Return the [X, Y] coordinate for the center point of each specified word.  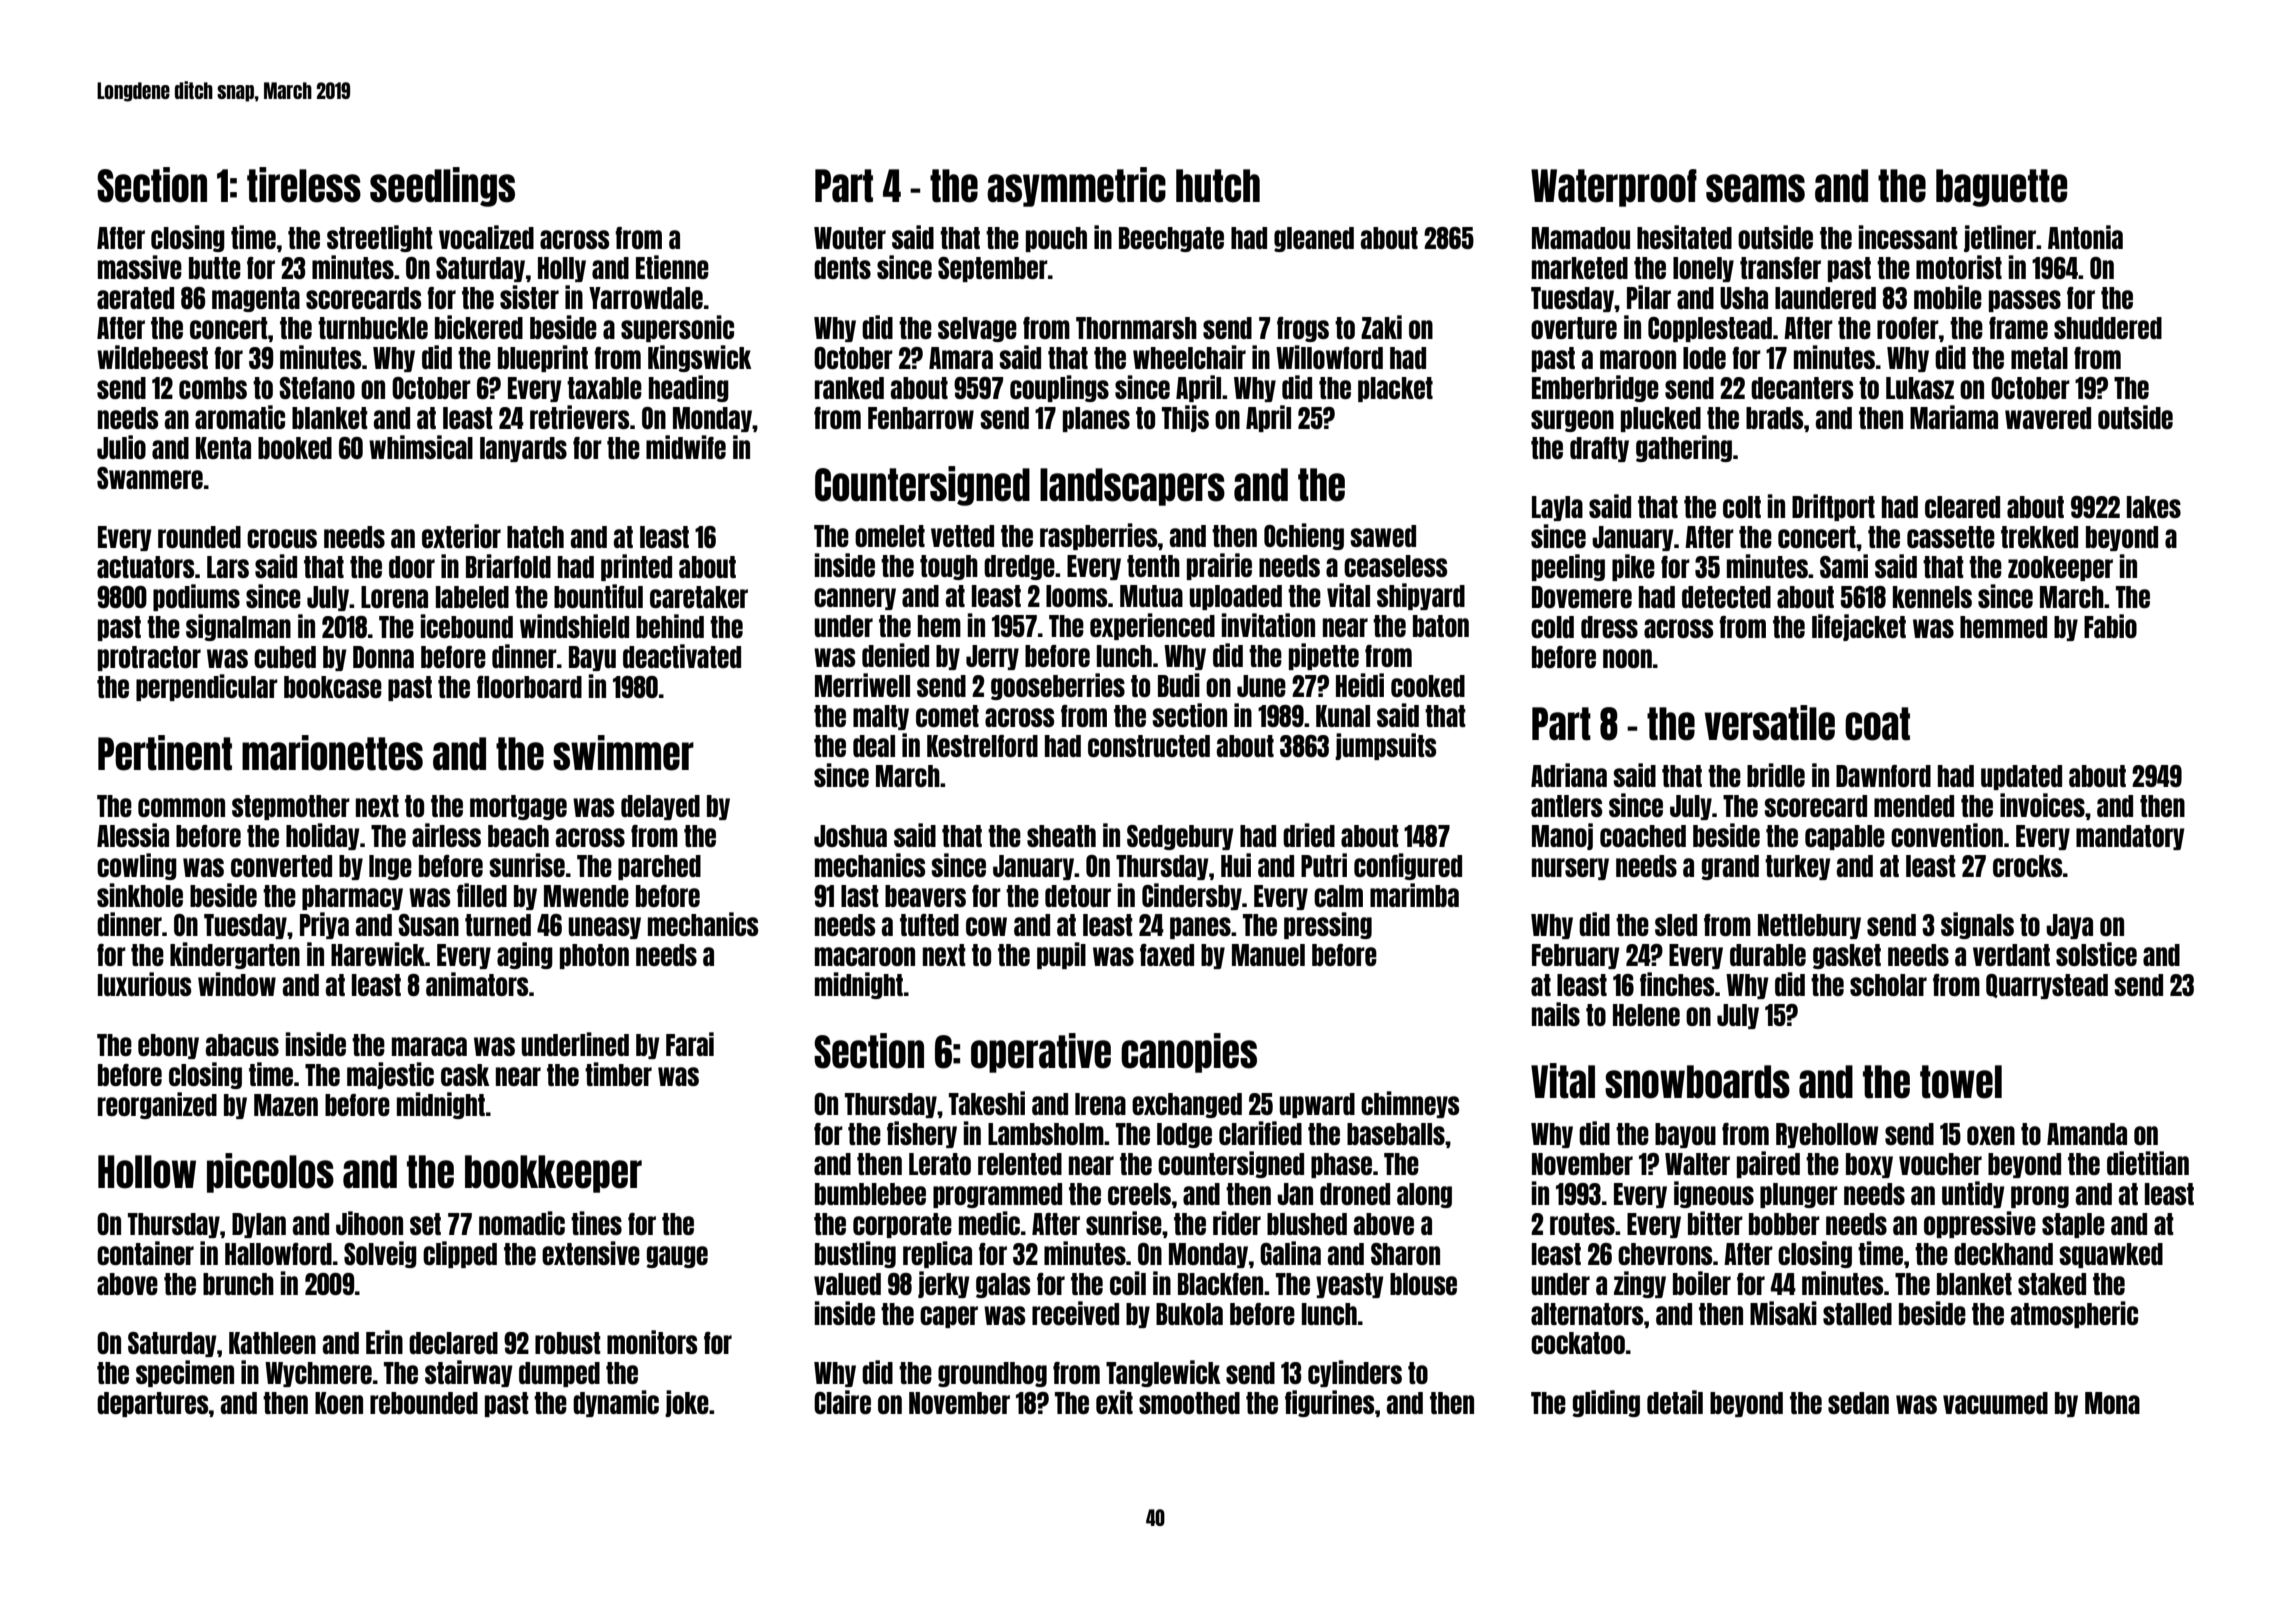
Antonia [2085, 237]
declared [453, 1343]
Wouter [850, 238]
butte [215, 268]
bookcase [333, 687]
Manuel [1268, 955]
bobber [1784, 1224]
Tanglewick [1163, 1373]
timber [618, 1074]
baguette [2001, 188]
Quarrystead [2047, 986]
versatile [1770, 723]
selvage [977, 329]
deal [874, 746]
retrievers [579, 417]
